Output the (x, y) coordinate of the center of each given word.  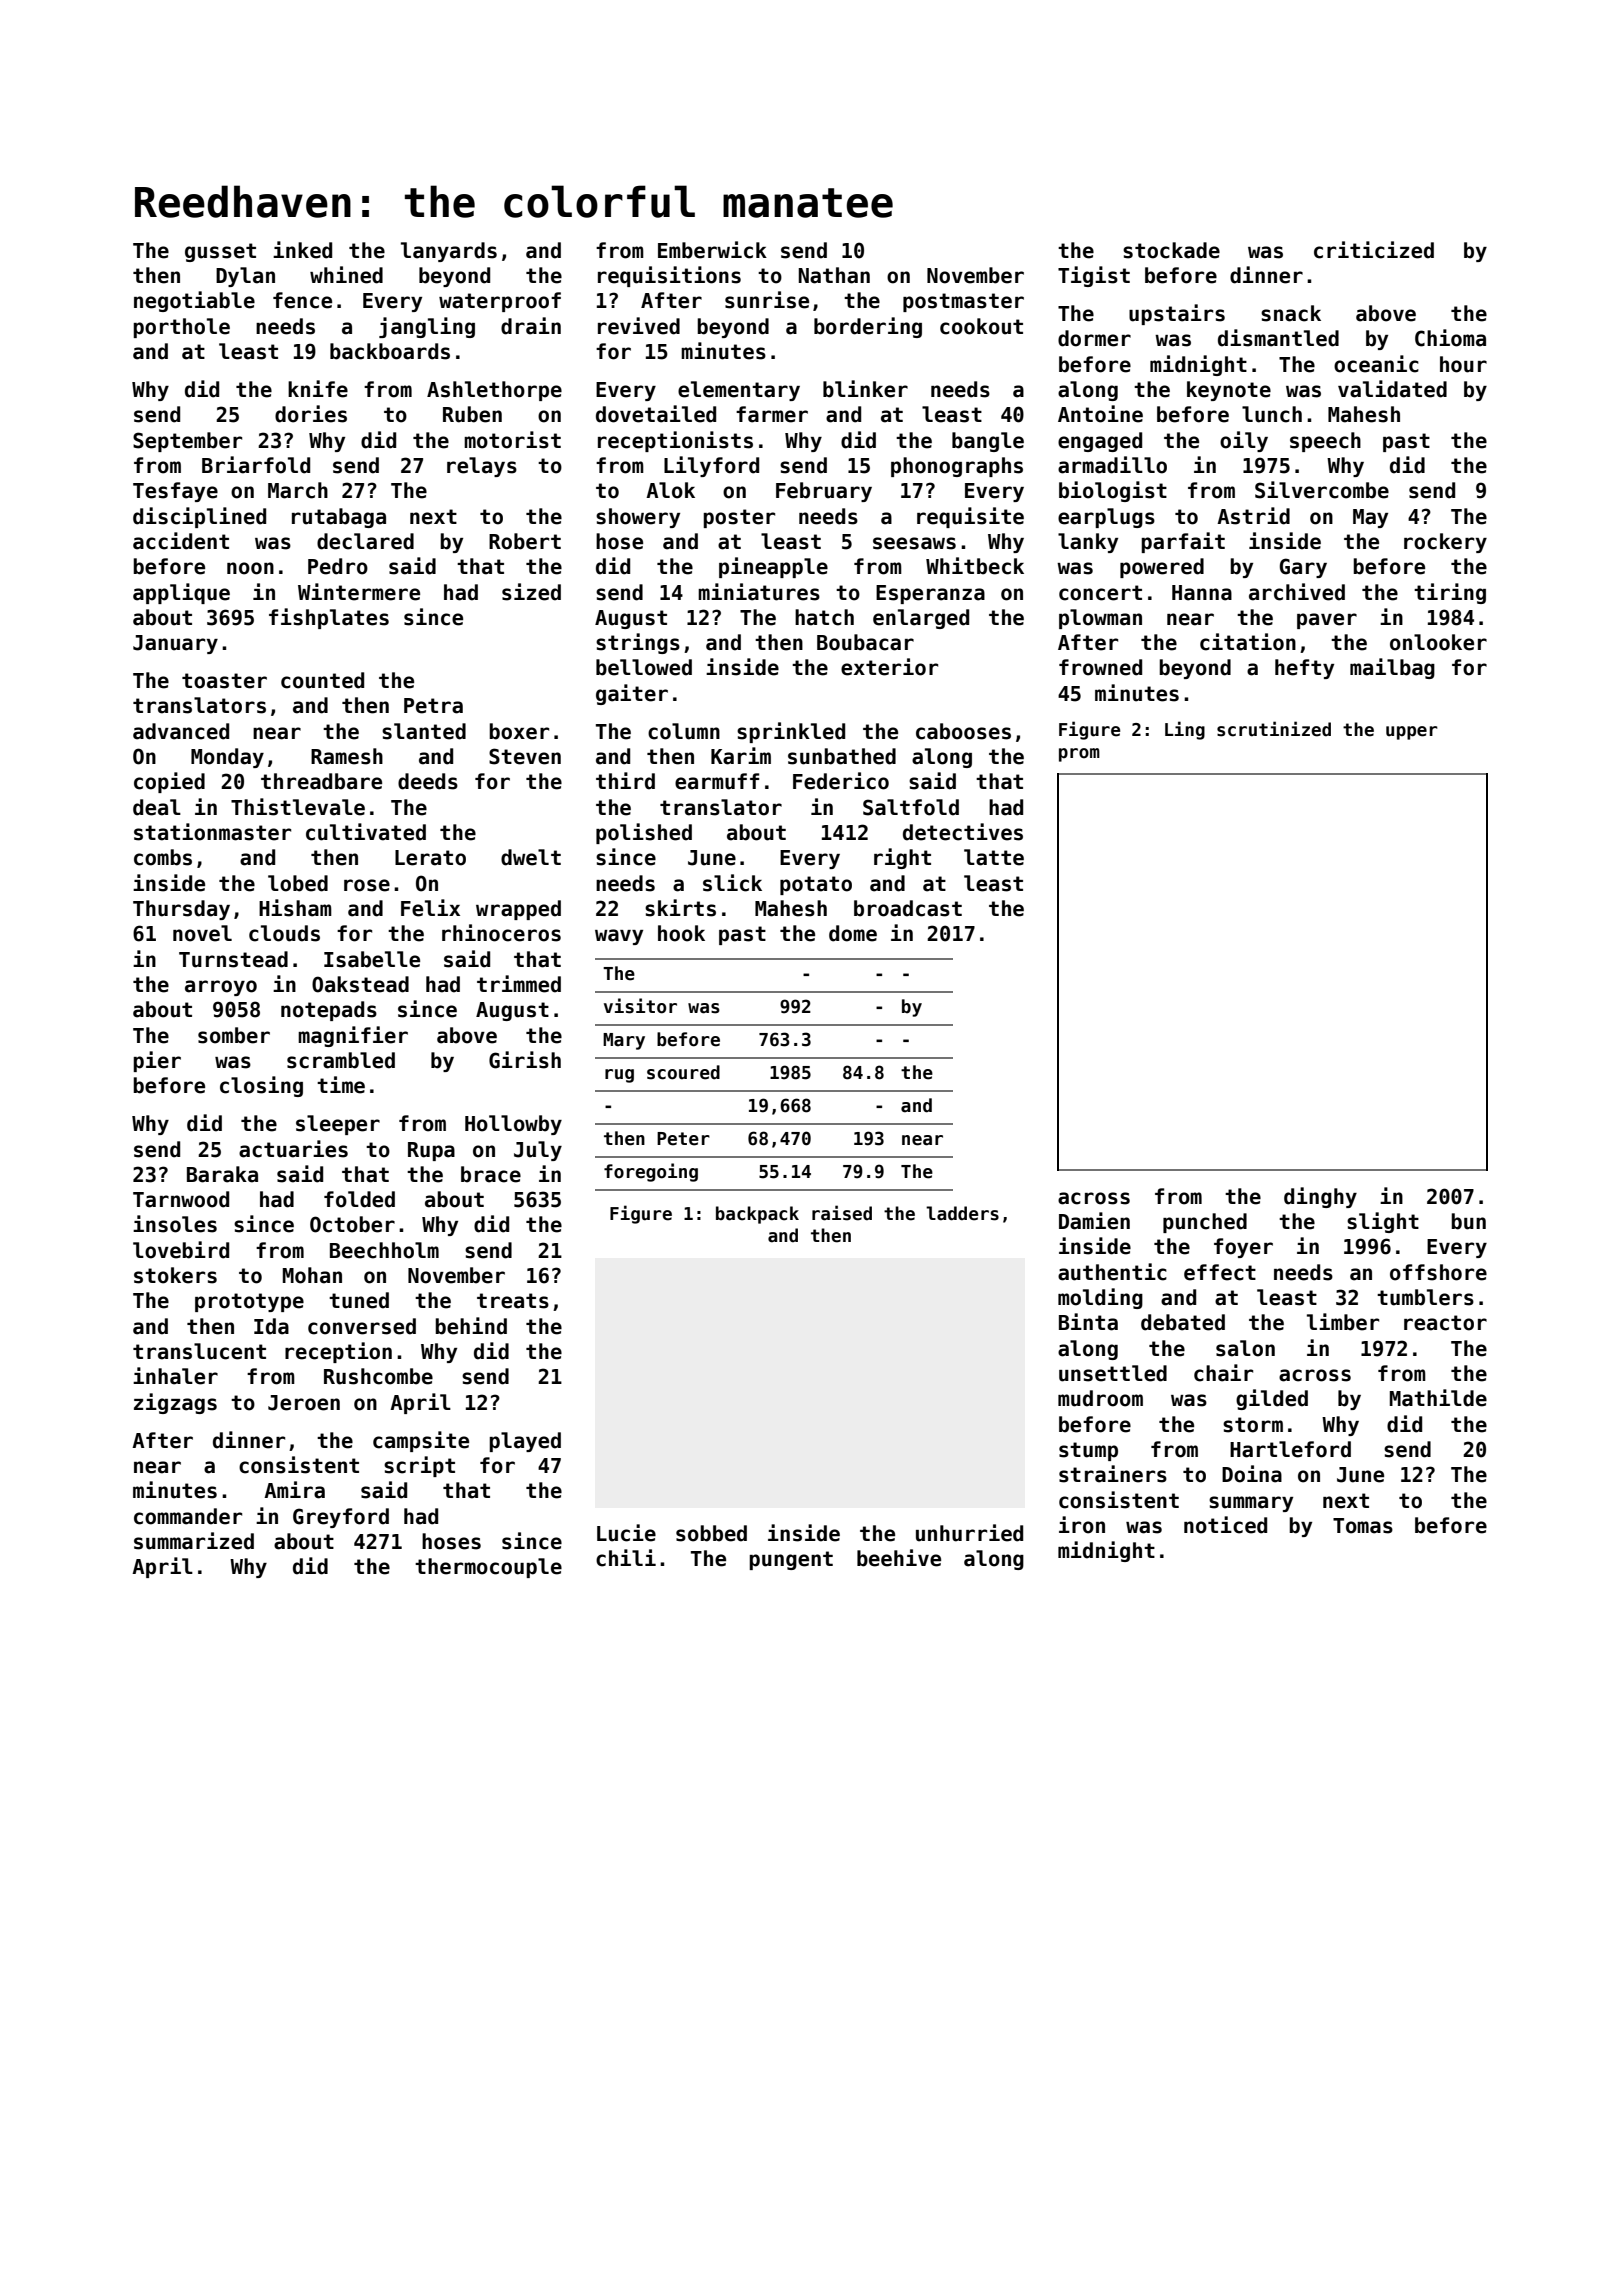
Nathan (834, 275)
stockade (1171, 250)
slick (732, 883)
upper (1412, 733)
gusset (220, 252)
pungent (791, 1560)
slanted (424, 731)
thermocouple (488, 1568)
